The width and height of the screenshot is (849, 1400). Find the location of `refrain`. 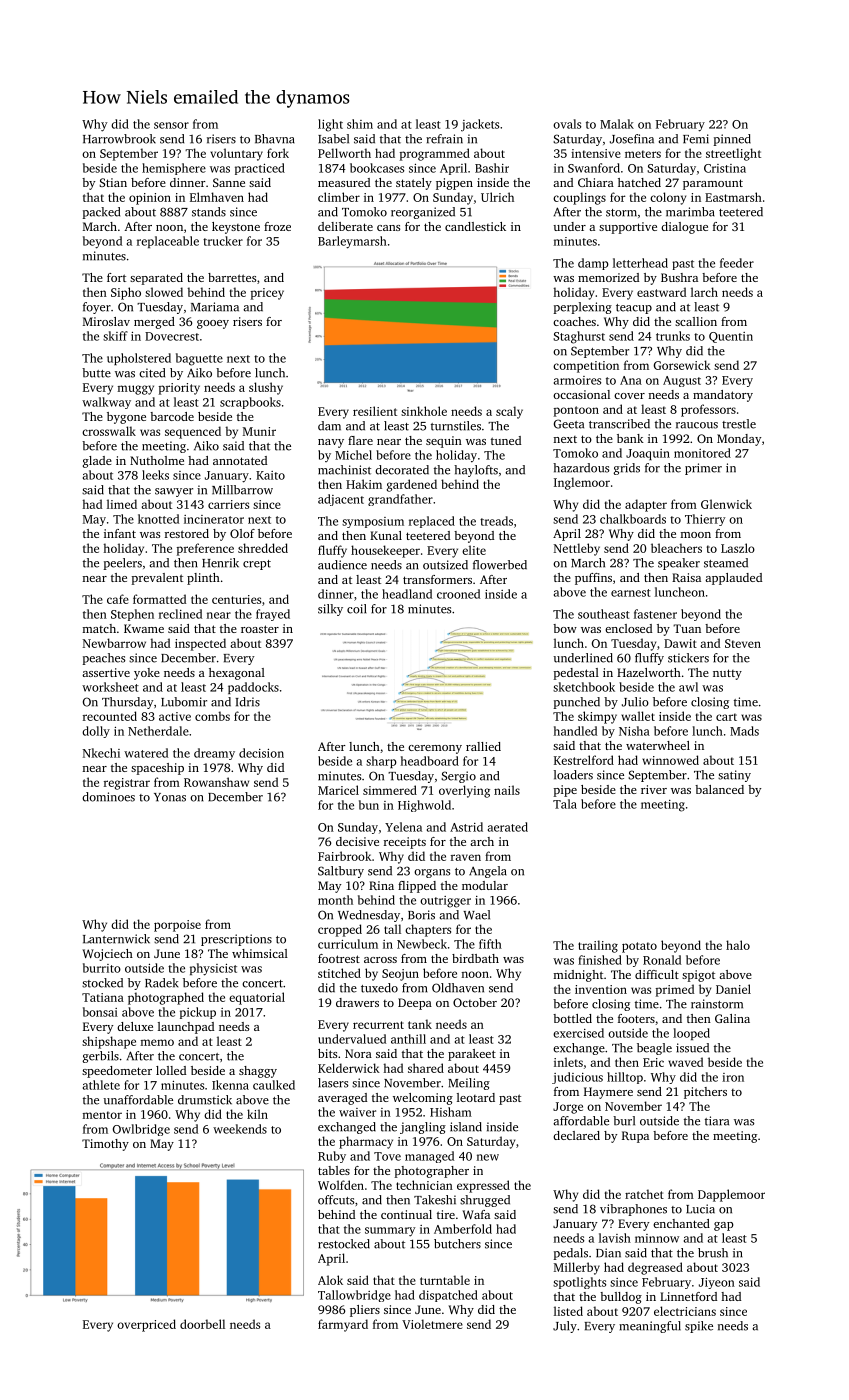

refrain is located at coordinates (444, 139).
